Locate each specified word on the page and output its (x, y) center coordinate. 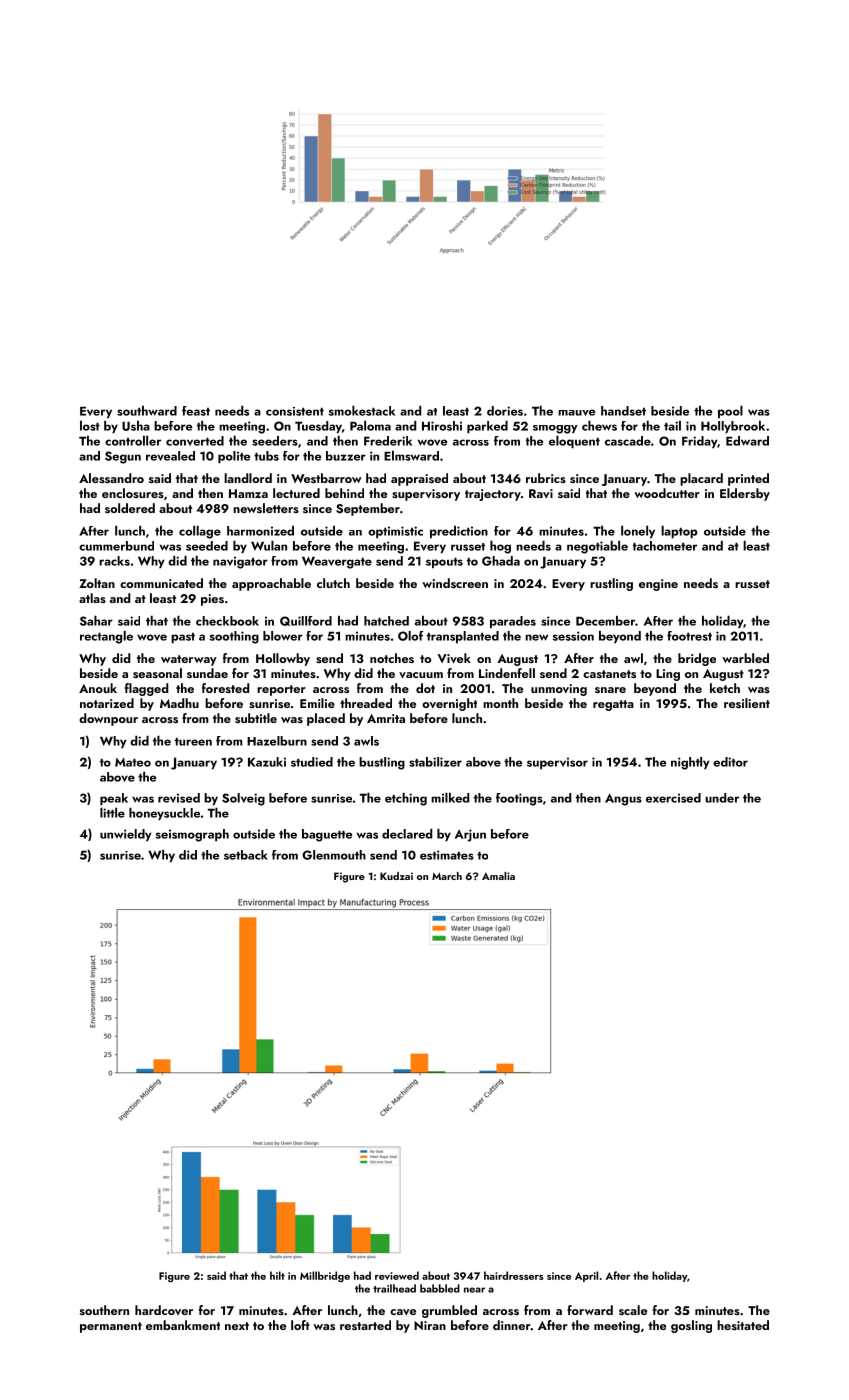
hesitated (743, 1325)
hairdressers (514, 1275)
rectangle (106, 637)
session (573, 636)
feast (196, 411)
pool (730, 412)
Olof (410, 636)
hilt (277, 1275)
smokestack (361, 410)
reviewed (397, 1275)
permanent (111, 1327)
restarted (365, 1325)
